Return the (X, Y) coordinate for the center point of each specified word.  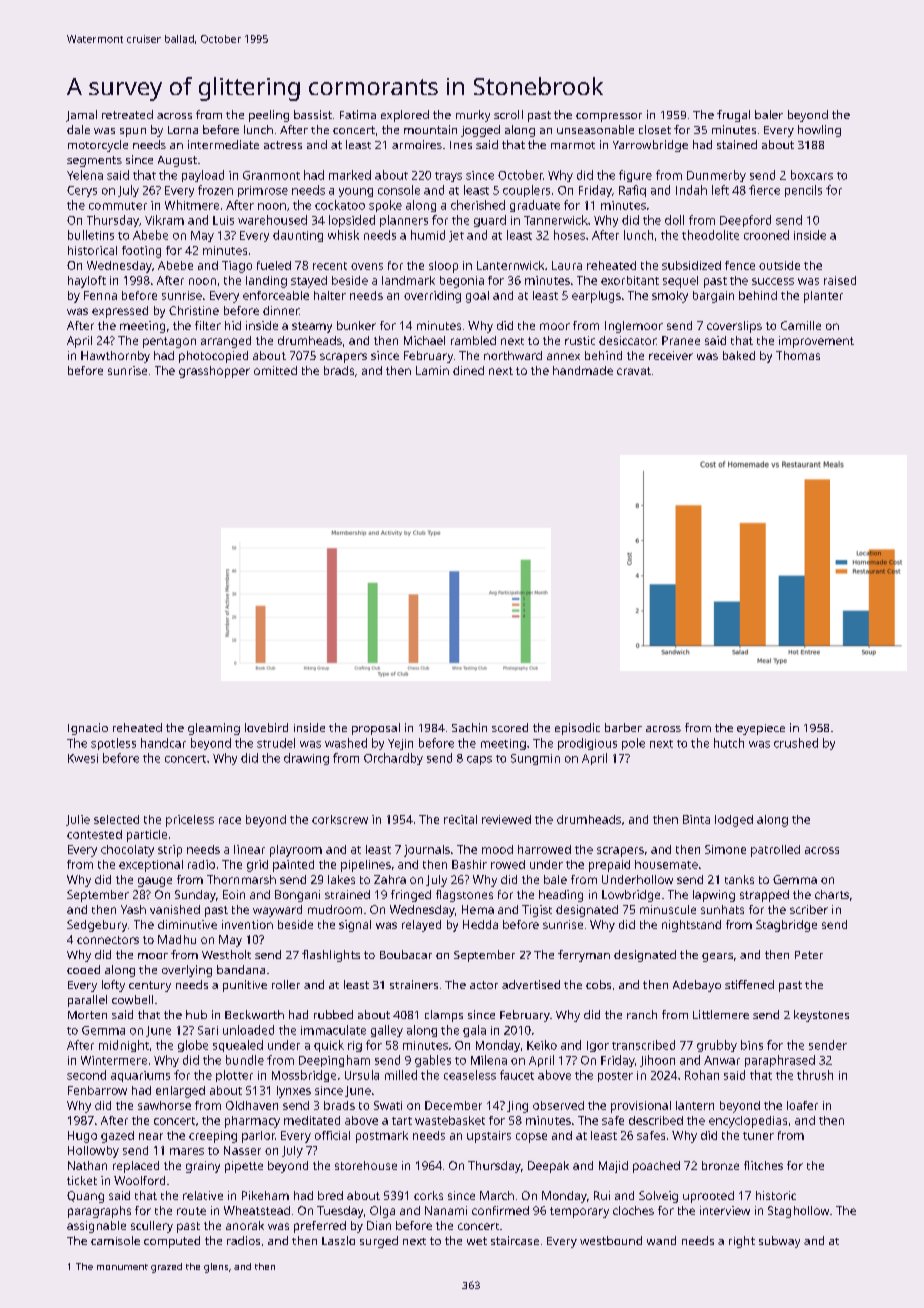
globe (193, 1046)
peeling (269, 116)
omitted (275, 370)
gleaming (214, 729)
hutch (729, 743)
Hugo (82, 1137)
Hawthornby (115, 357)
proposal (376, 729)
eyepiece (761, 729)
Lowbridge (631, 896)
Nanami (446, 1210)
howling (819, 131)
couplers (526, 191)
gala (474, 1031)
